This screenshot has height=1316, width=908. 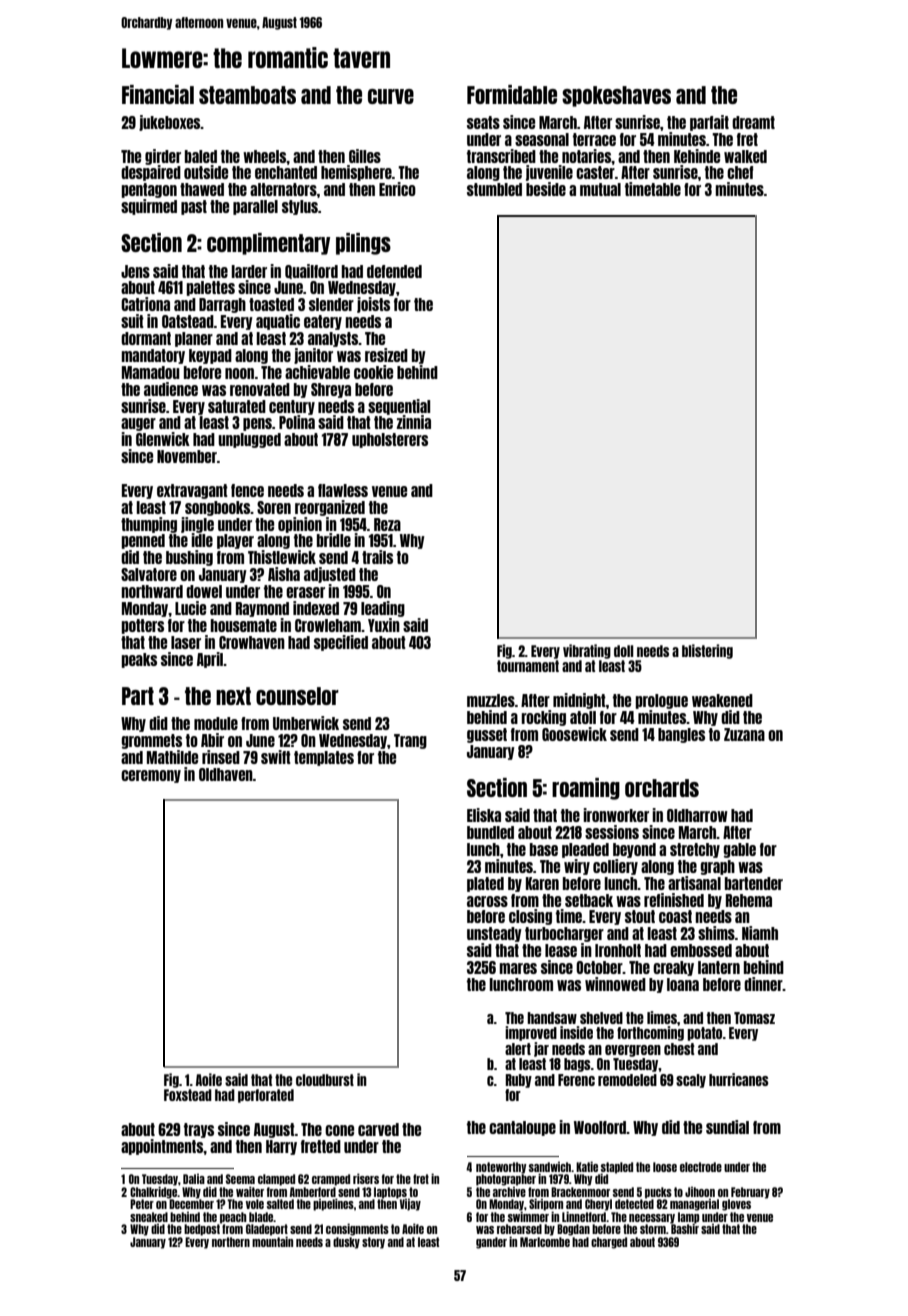 What do you see at coordinates (694, 883) in the screenshot?
I see `artisanal` at bounding box center [694, 883].
